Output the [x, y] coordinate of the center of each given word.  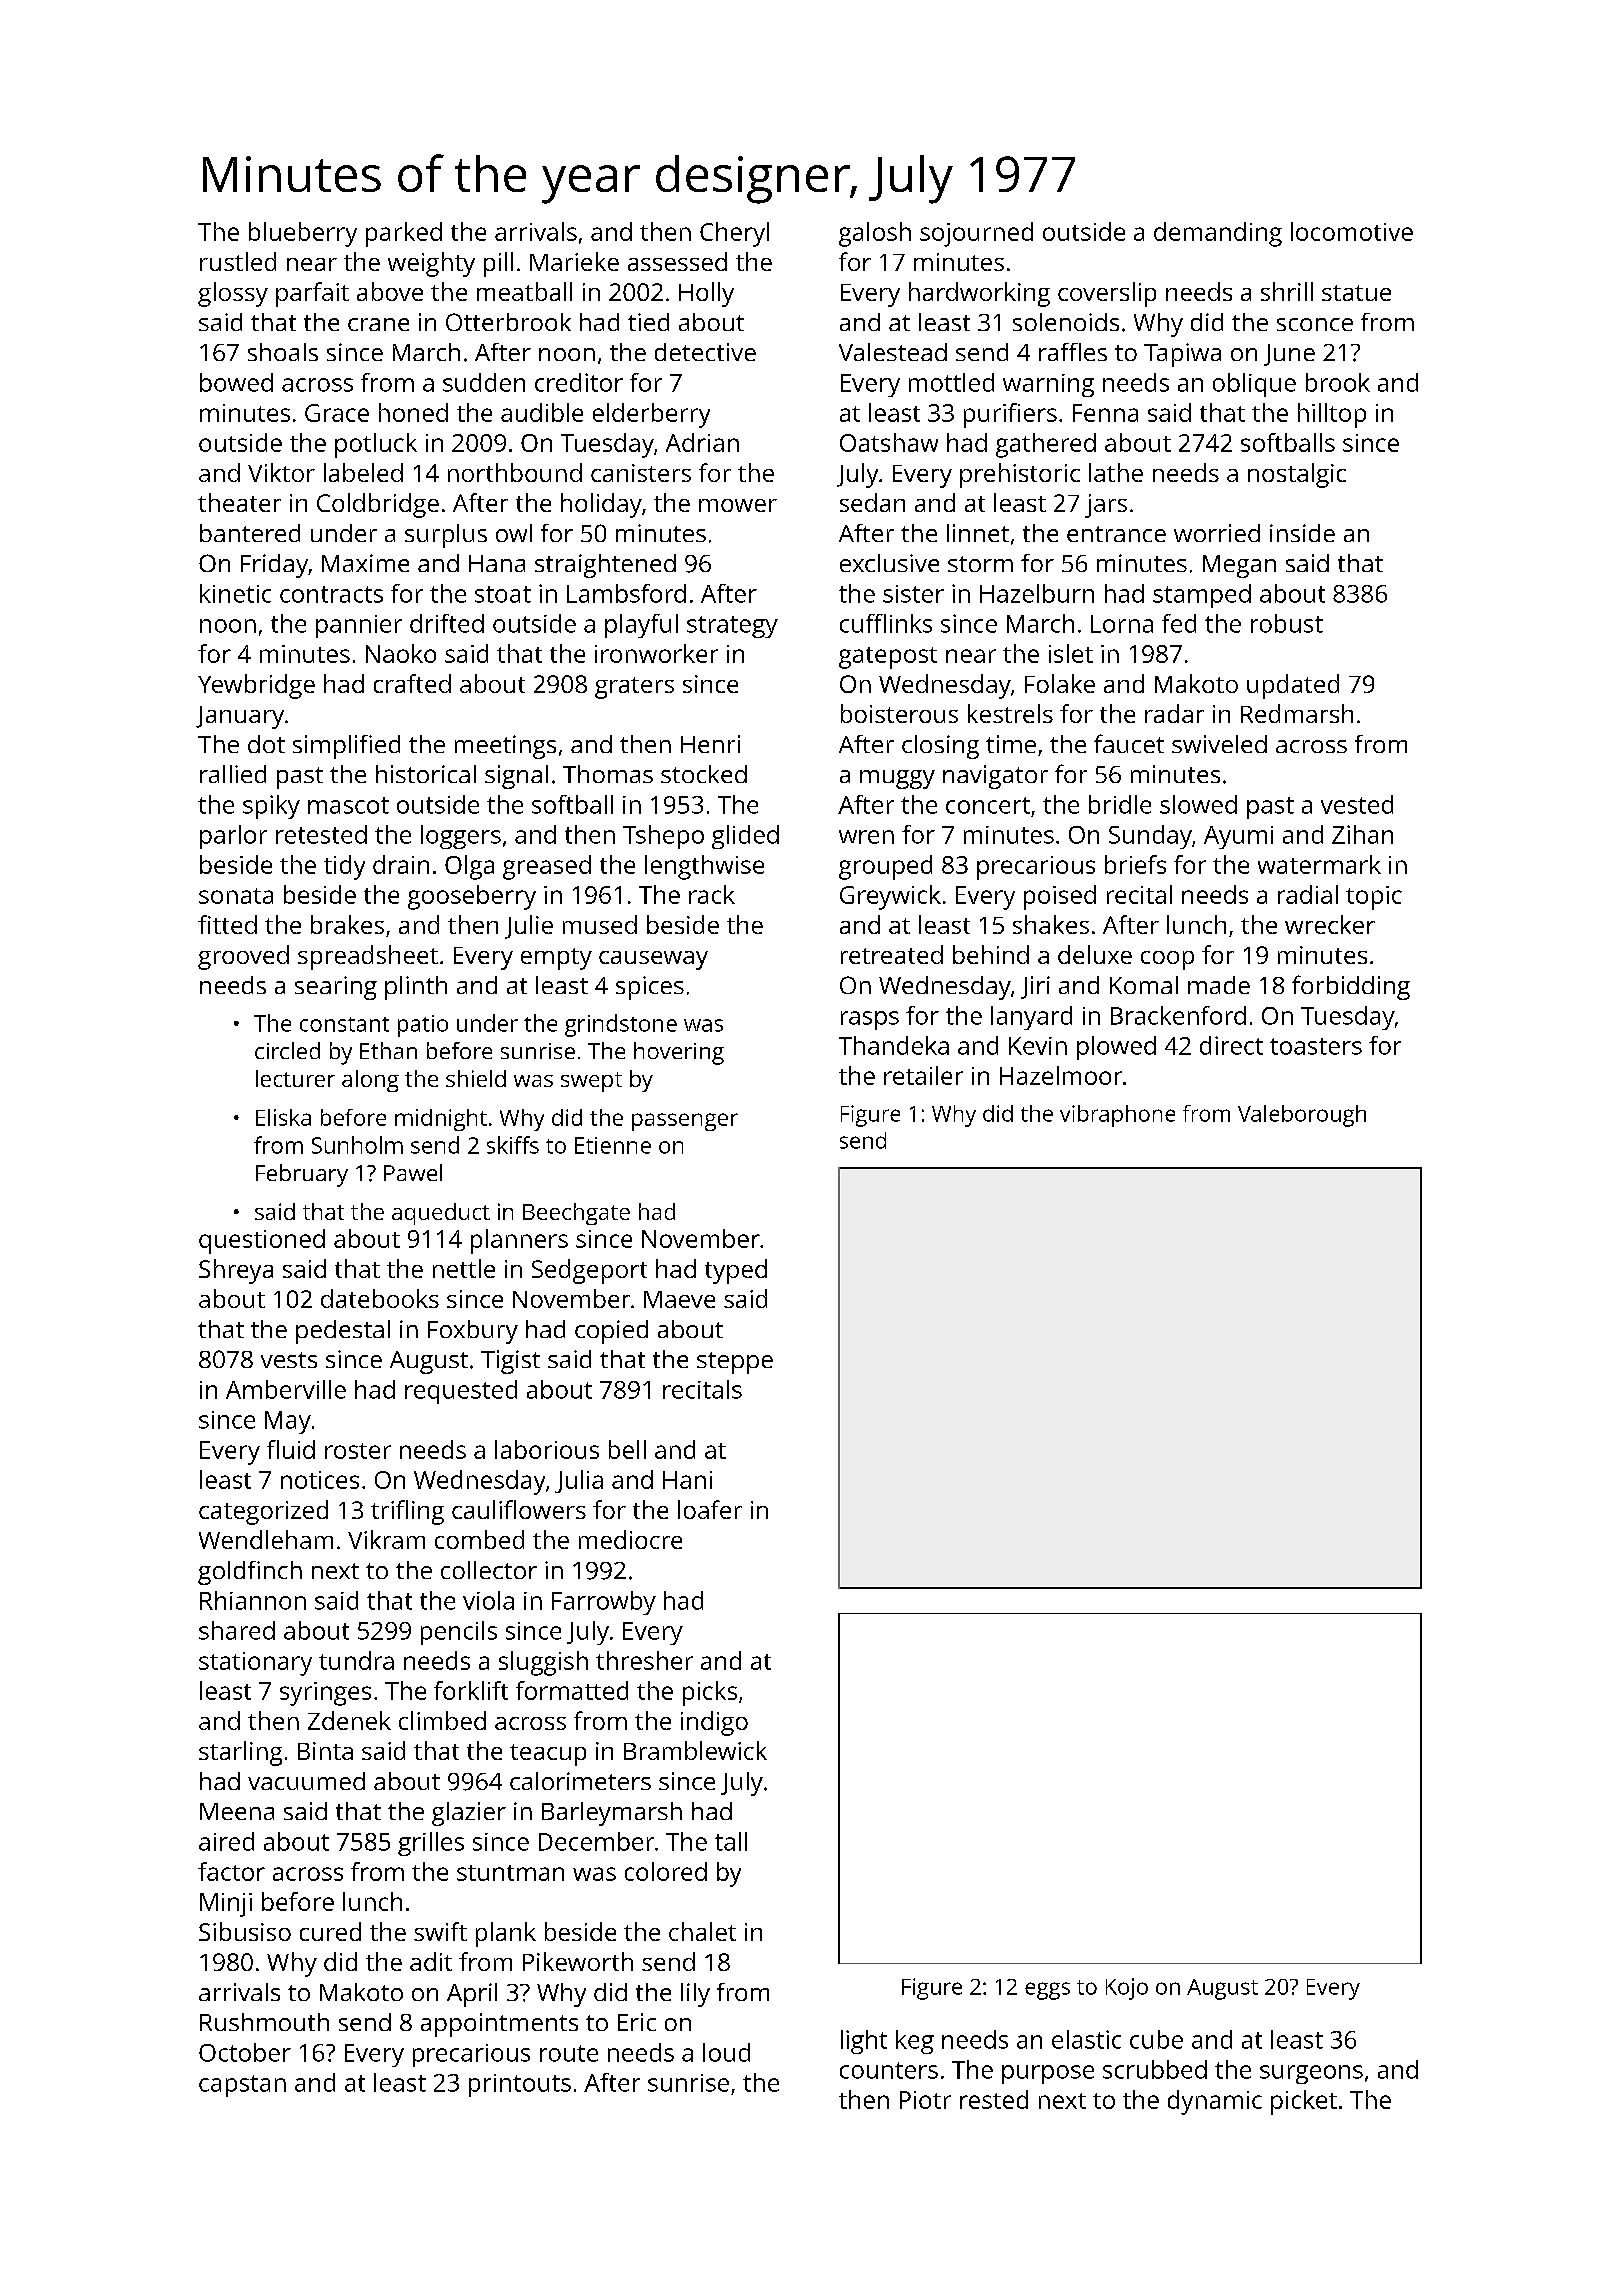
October [245, 2052]
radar [1174, 713]
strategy [732, 627]
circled [287, 1050]
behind [991, 954]
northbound [515, 472]
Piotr [925, 2100]
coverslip [1107, 294]
